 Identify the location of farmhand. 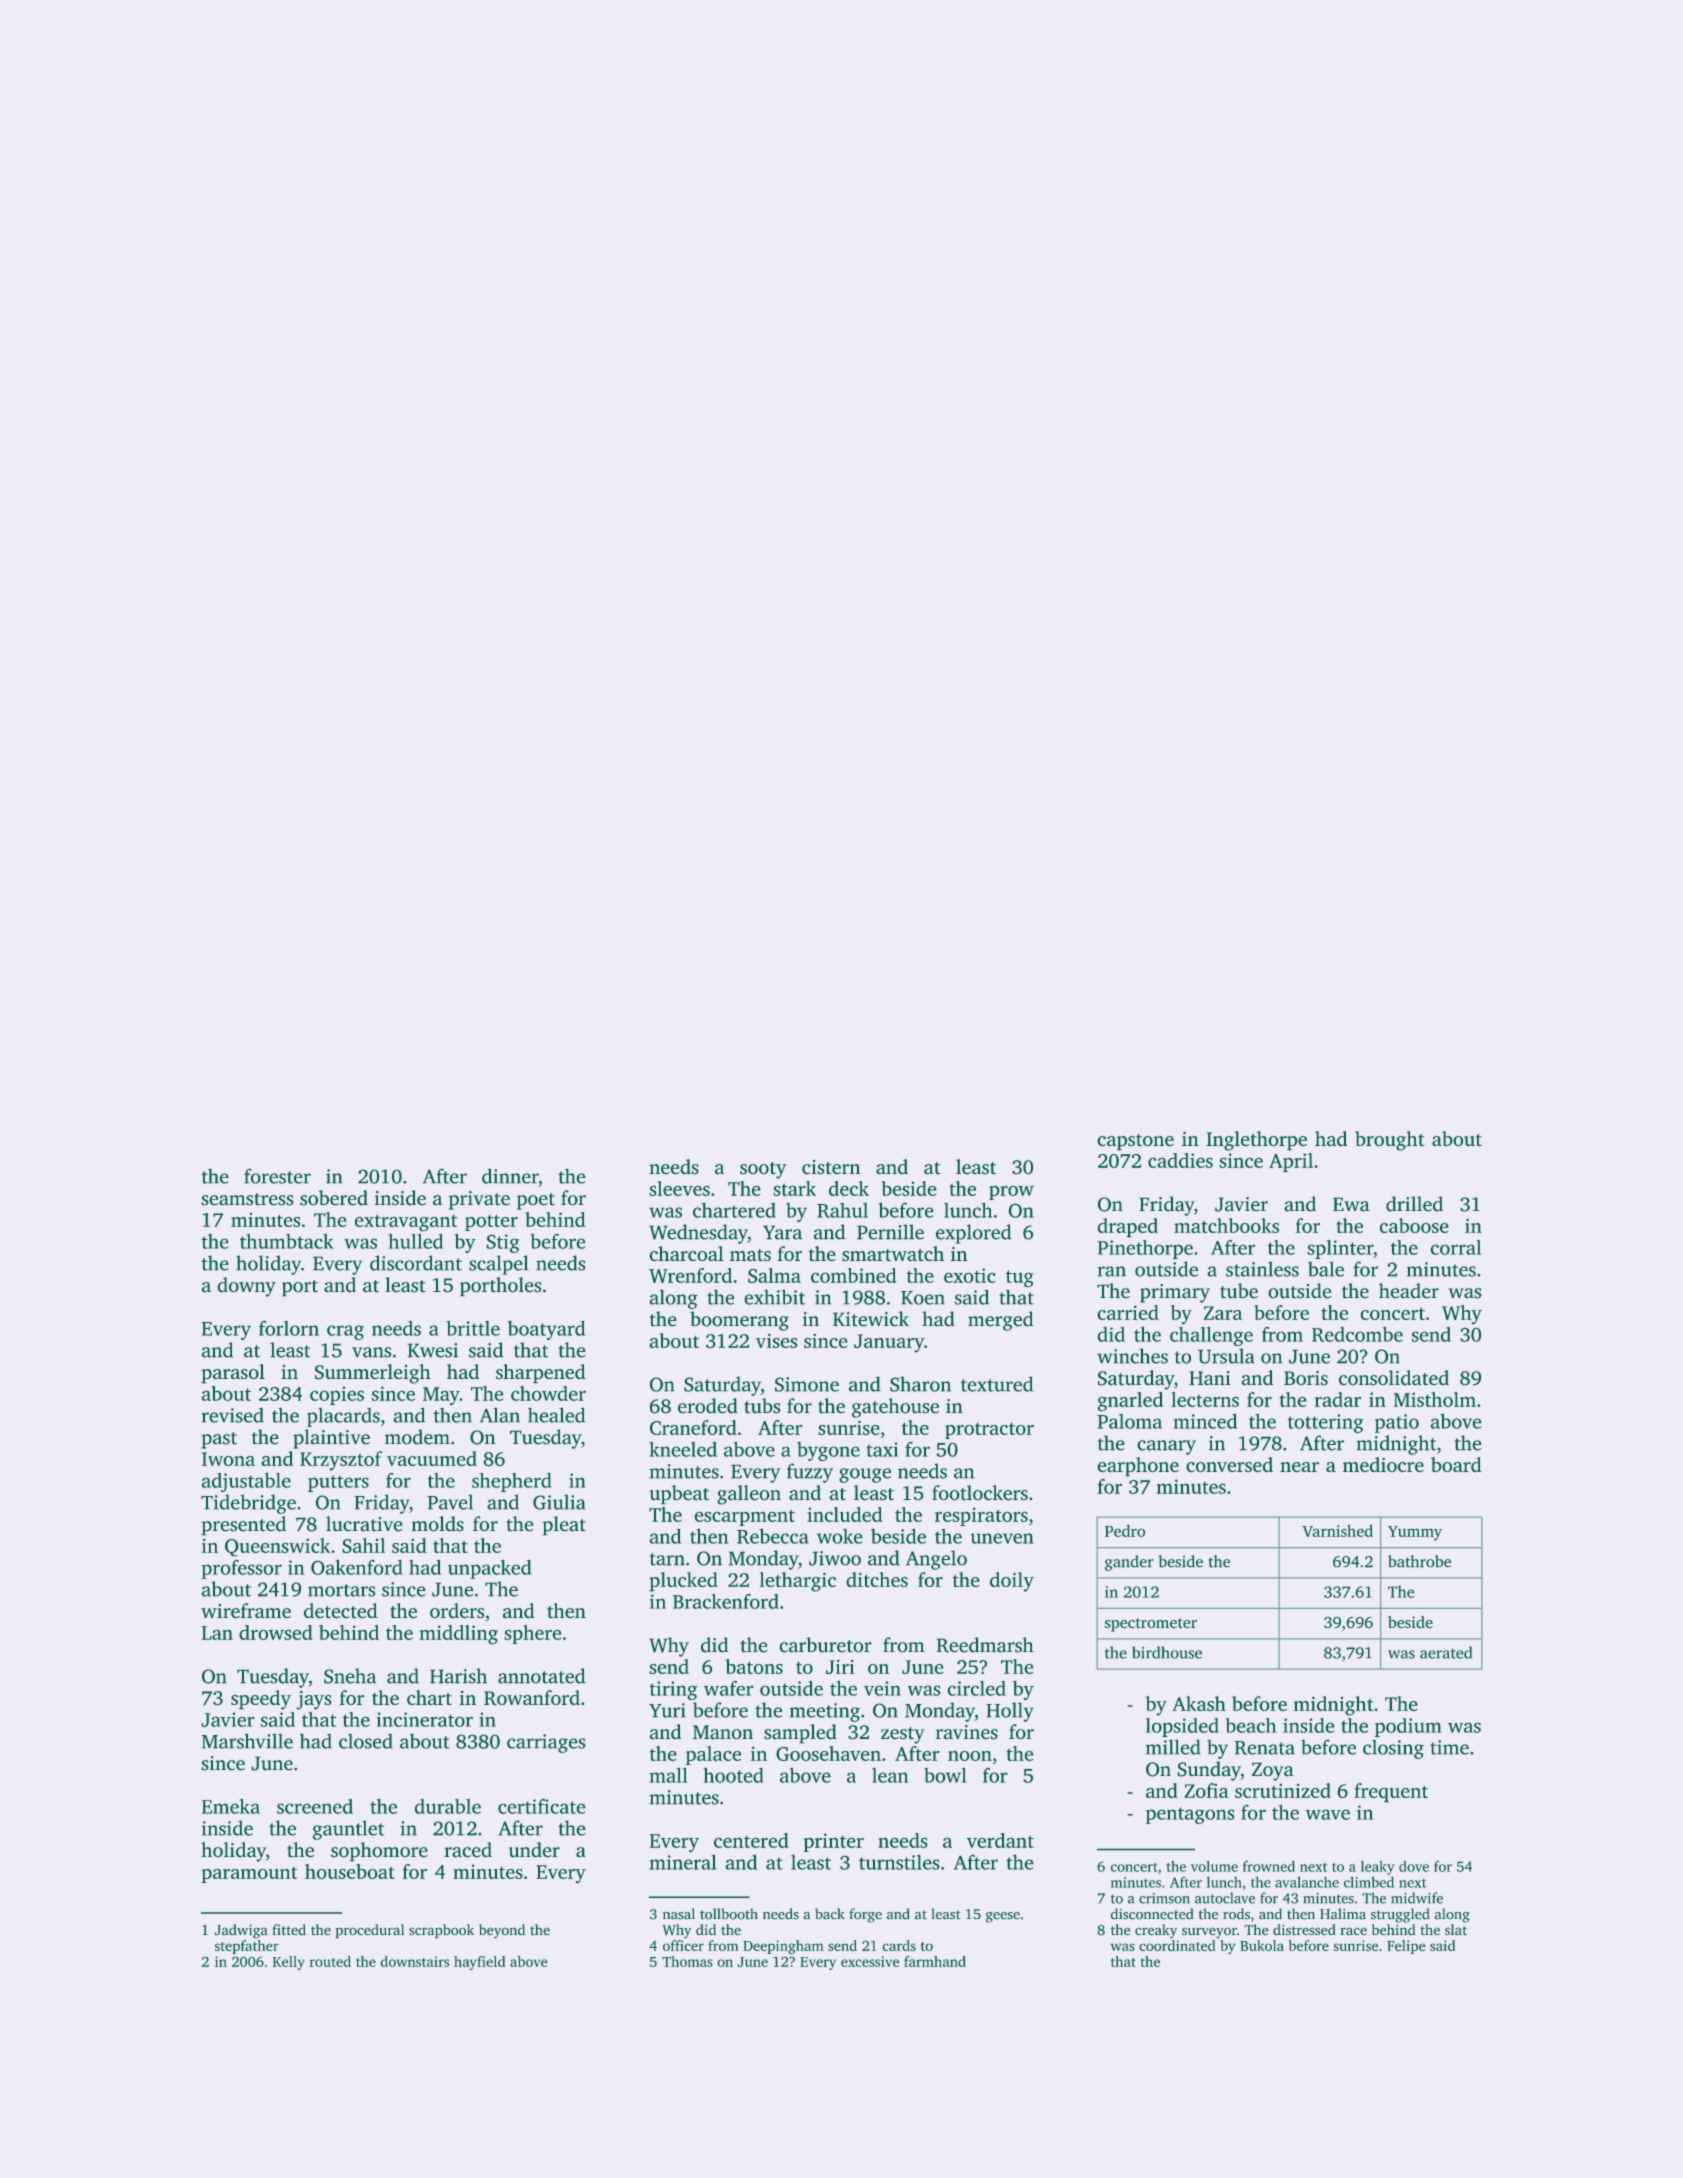
(935, 1961).
